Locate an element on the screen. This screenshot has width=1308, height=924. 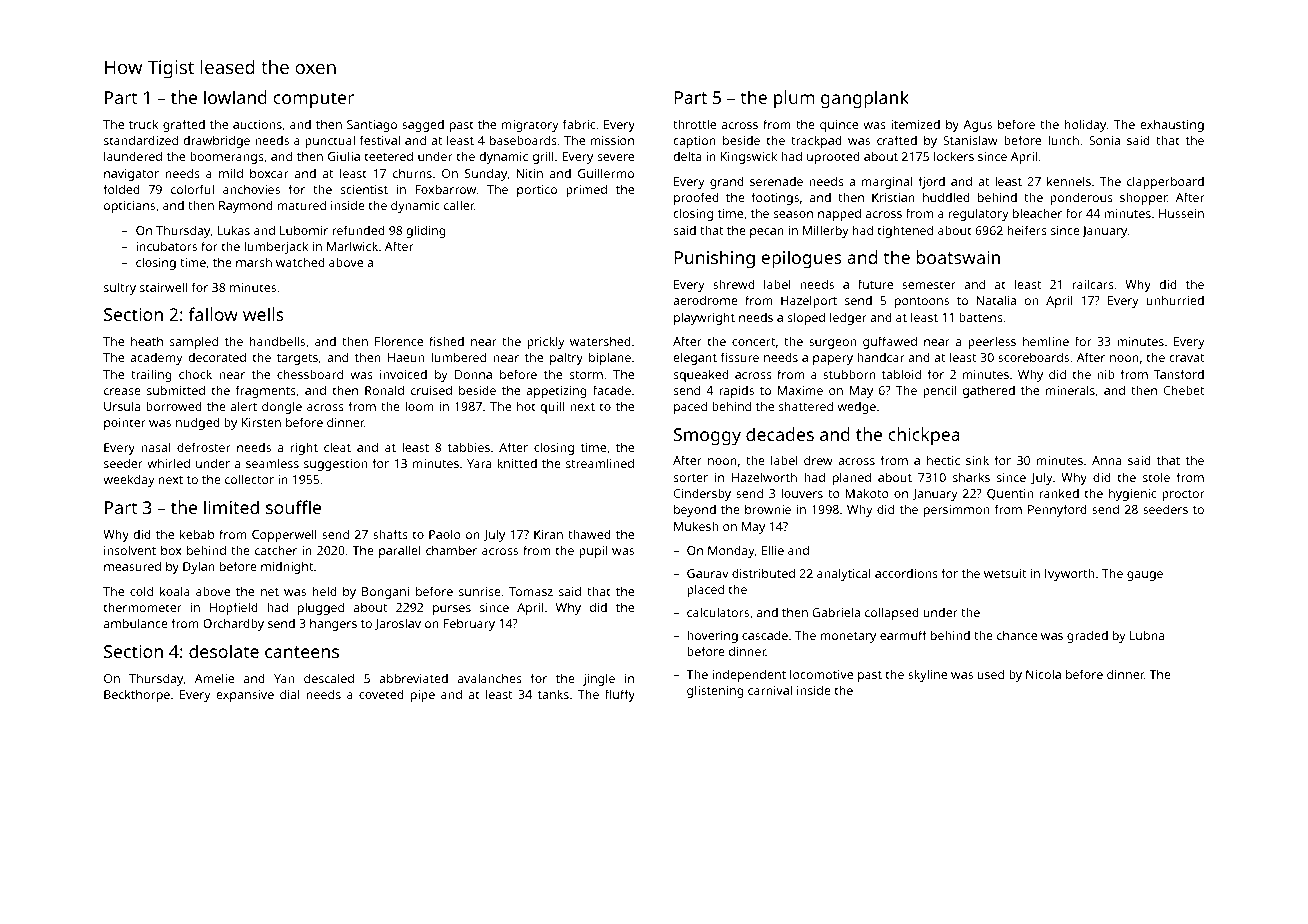
alert is located at coordinates (244, 406).
